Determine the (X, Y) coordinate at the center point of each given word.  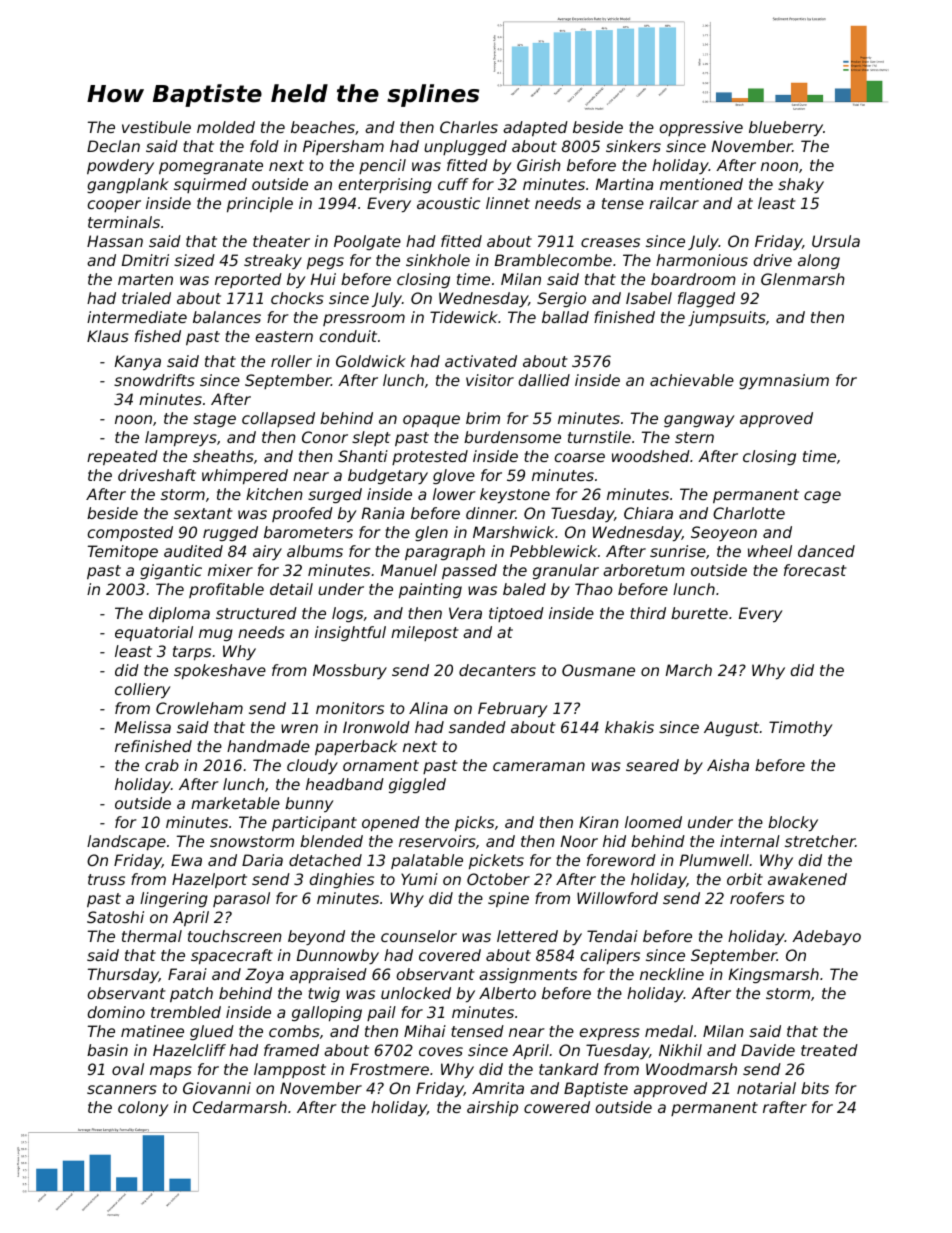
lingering (174, 899)
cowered (557, 1107)
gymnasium (784, 381)
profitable (226, 590)
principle (260, 204)
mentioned (701, 184)
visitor (490, 380)
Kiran (599, 822)
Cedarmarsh (240, 1107)
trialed (146, 298)
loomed (653, 822)
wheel (770, 551)
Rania (383, 513)
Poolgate (367, 242)
